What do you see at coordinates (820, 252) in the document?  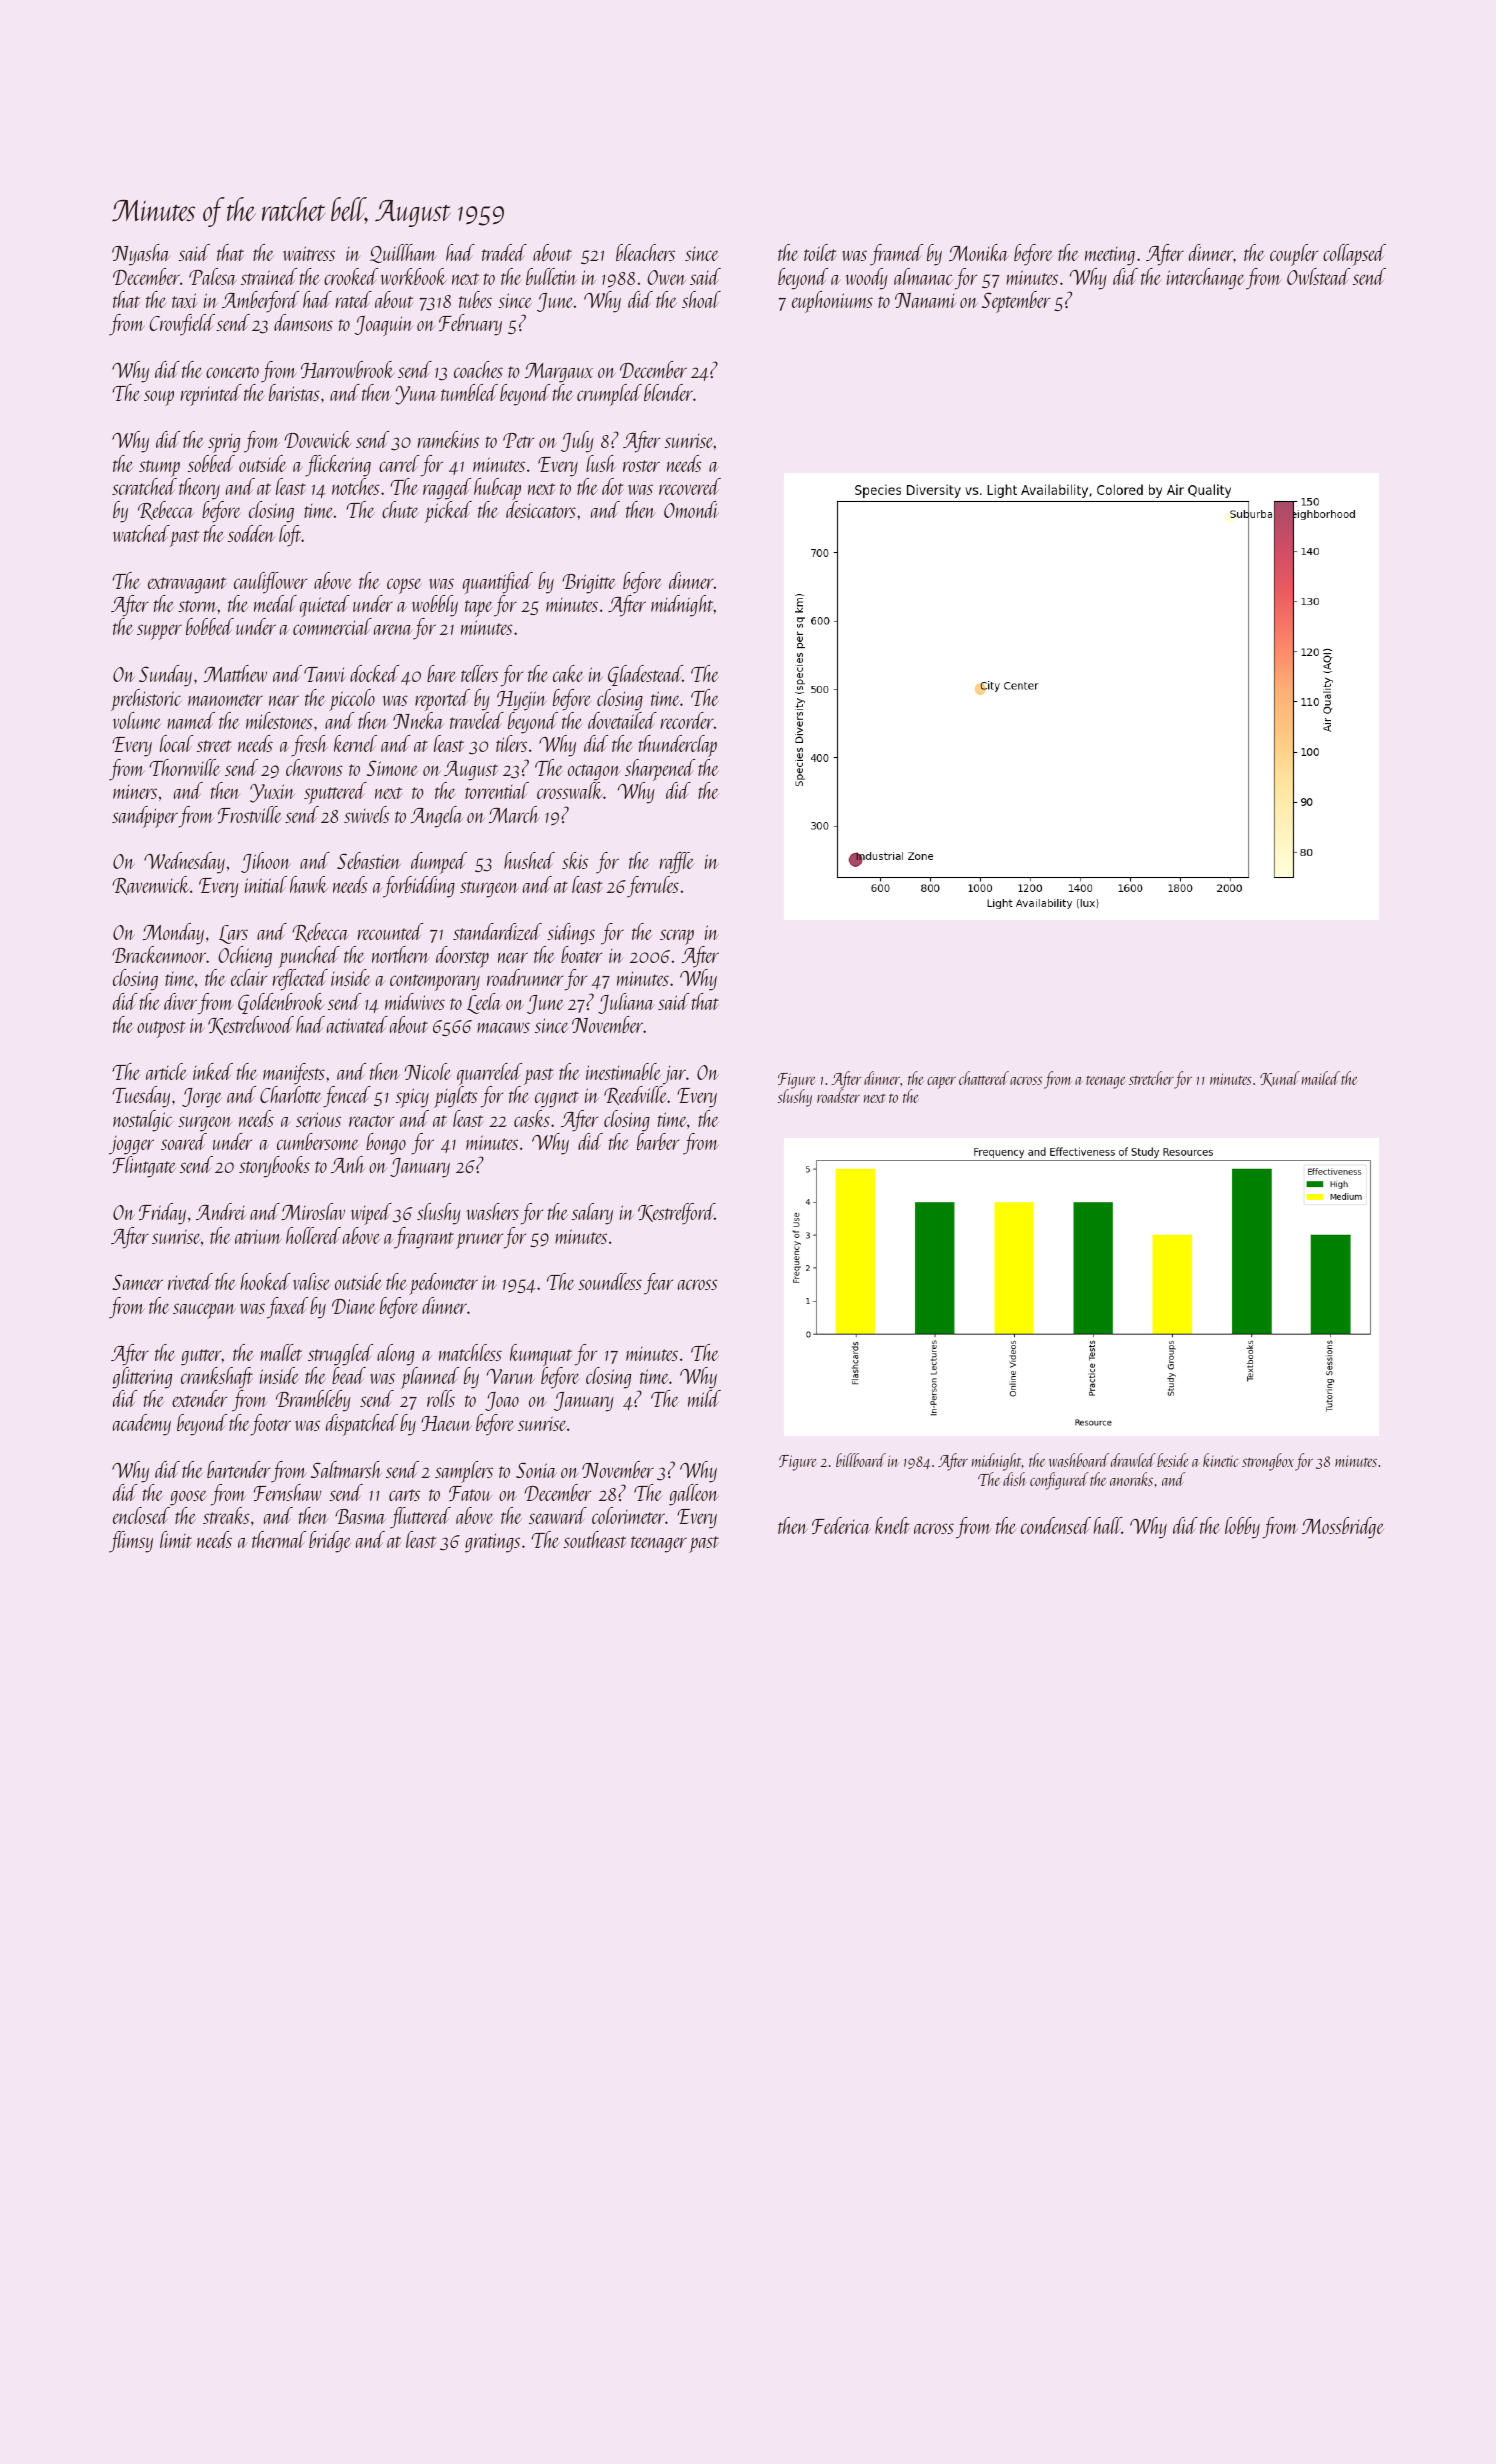 I see `toilet` at bounding box center [820, 252].
